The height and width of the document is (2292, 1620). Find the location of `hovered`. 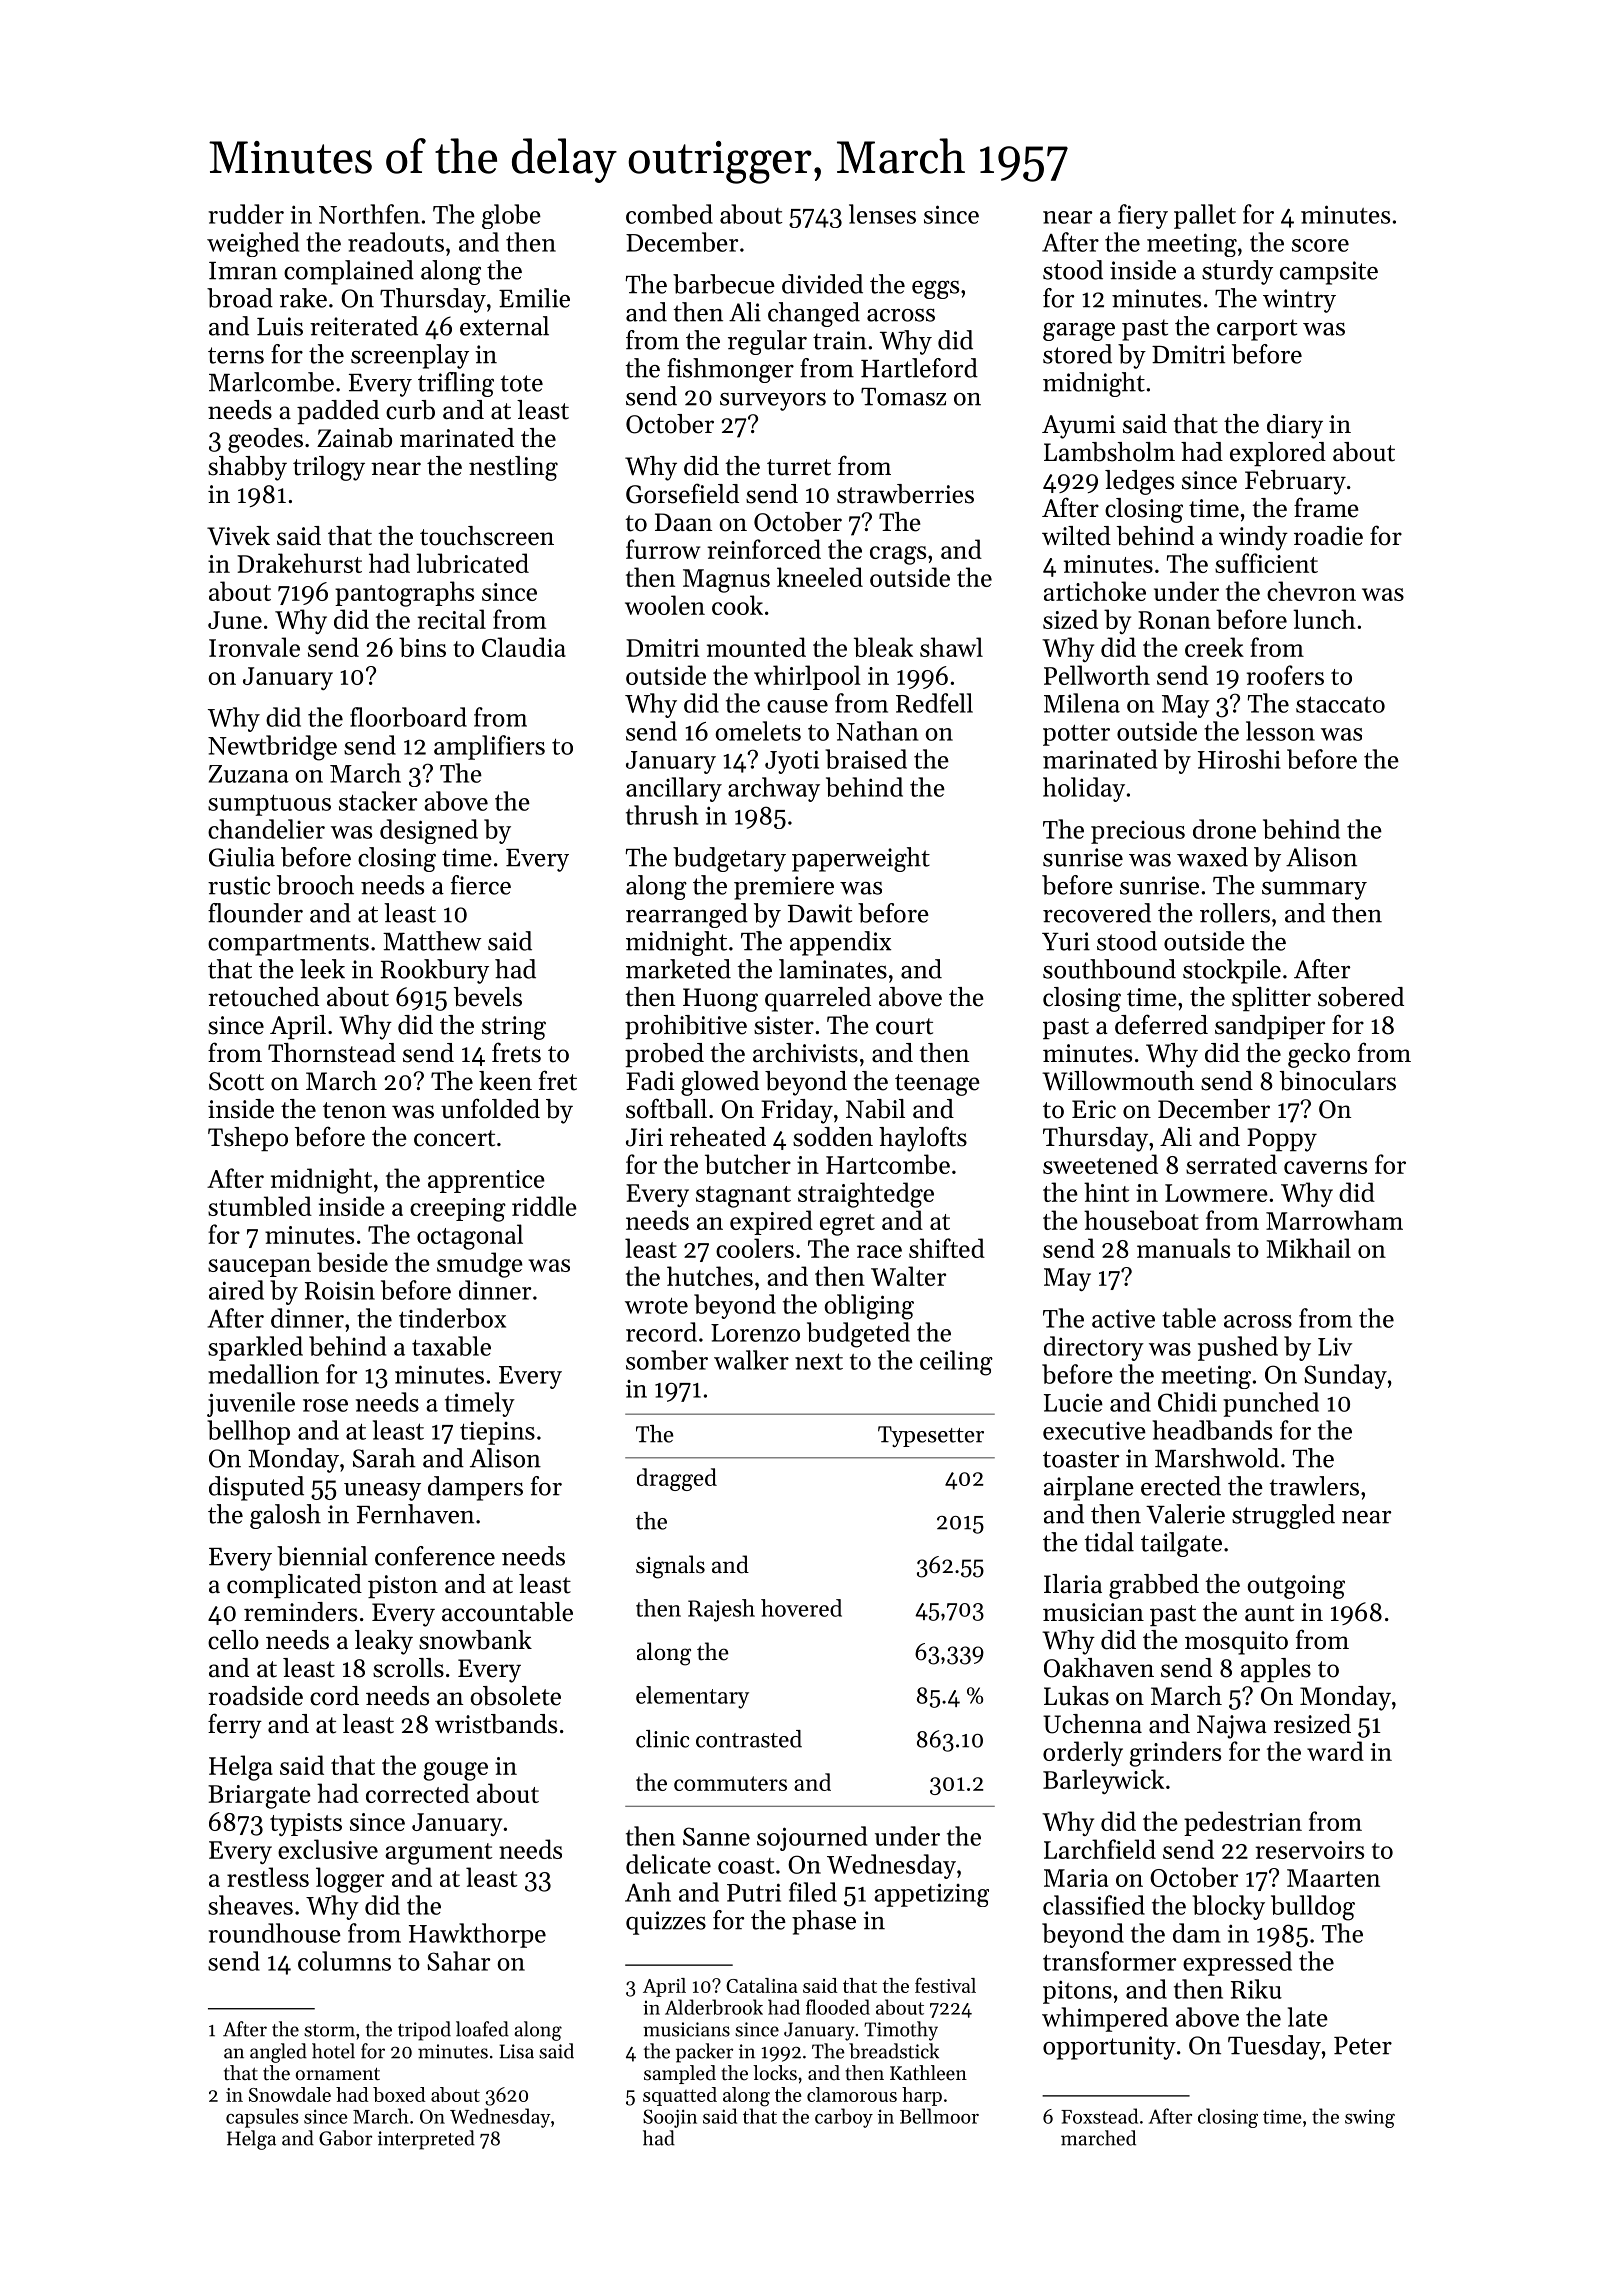

hovered is located at coordinates (801, 1608).
